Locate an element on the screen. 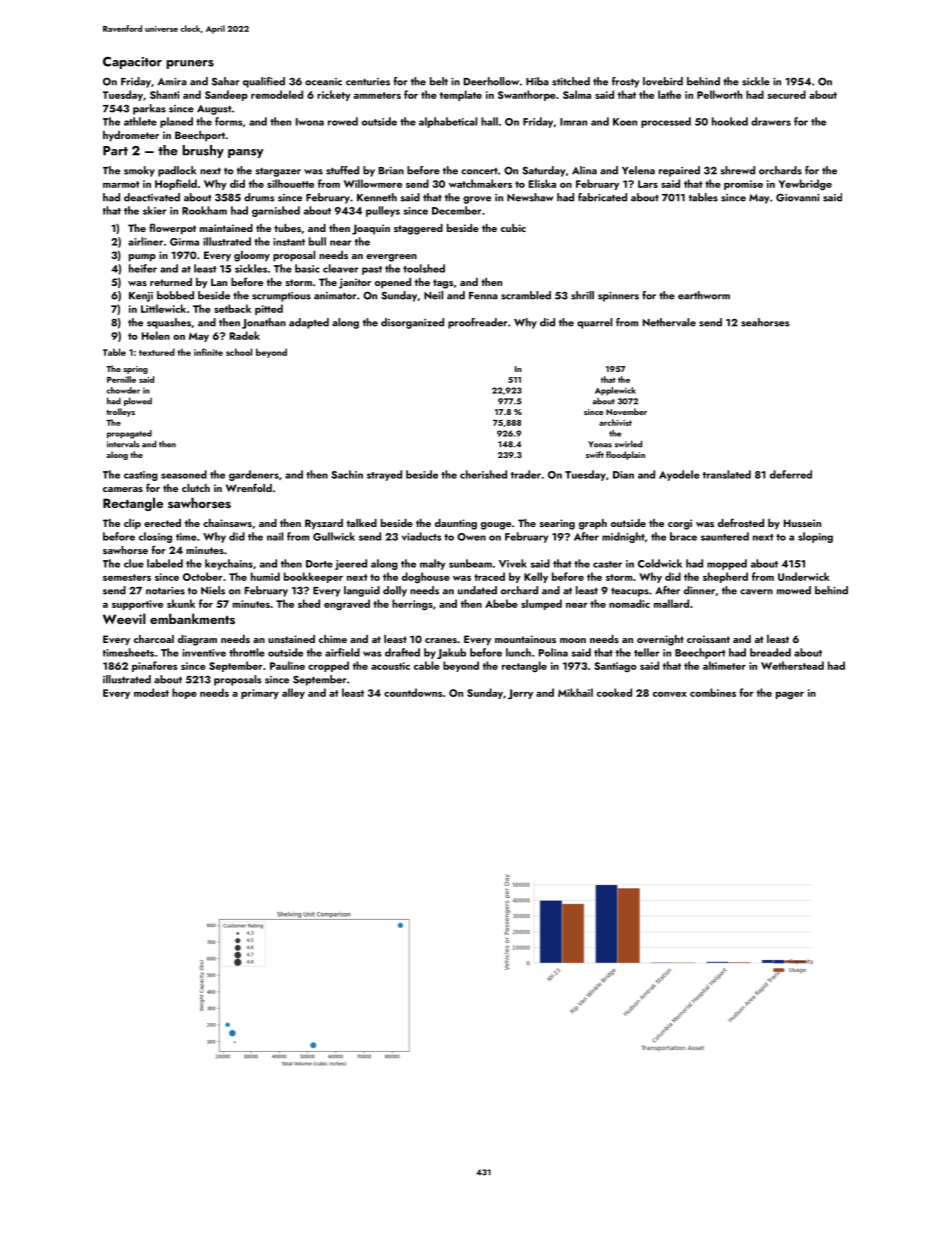 Image resolution: width=952 pixels, height=1233 pixels. shrewd is located at coordinates (737, 170).
